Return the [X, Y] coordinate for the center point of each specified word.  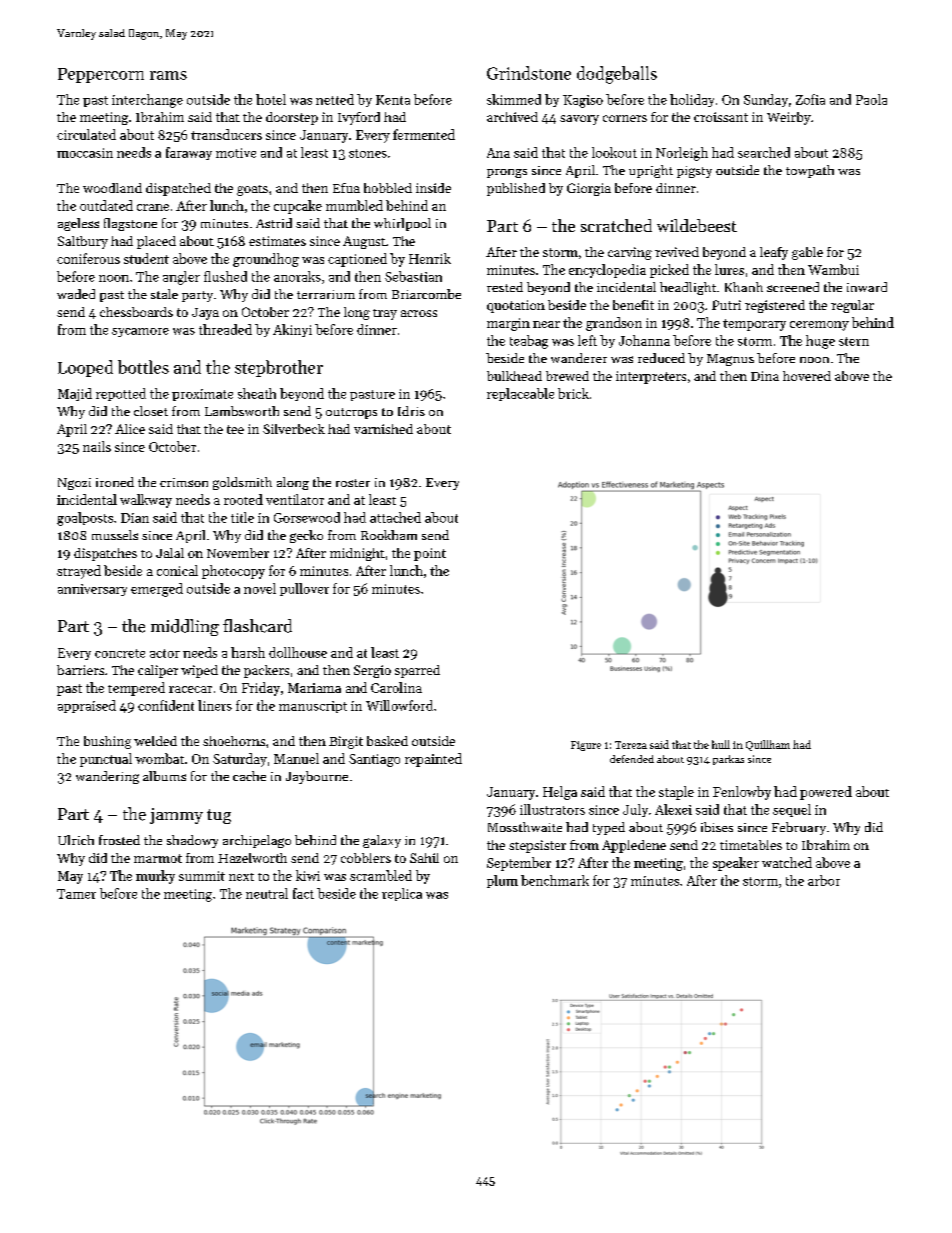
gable [807, 253]
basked [387, 741]
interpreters [651, 377]
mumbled [354, 205]
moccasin [85, 153]
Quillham [768, 745]
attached [395, 517]
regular [852, 306]
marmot [158, 858]
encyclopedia [607, 271]
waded [76, 294]
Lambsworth [242, 411]
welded [155, 741]
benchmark [555, 880]
